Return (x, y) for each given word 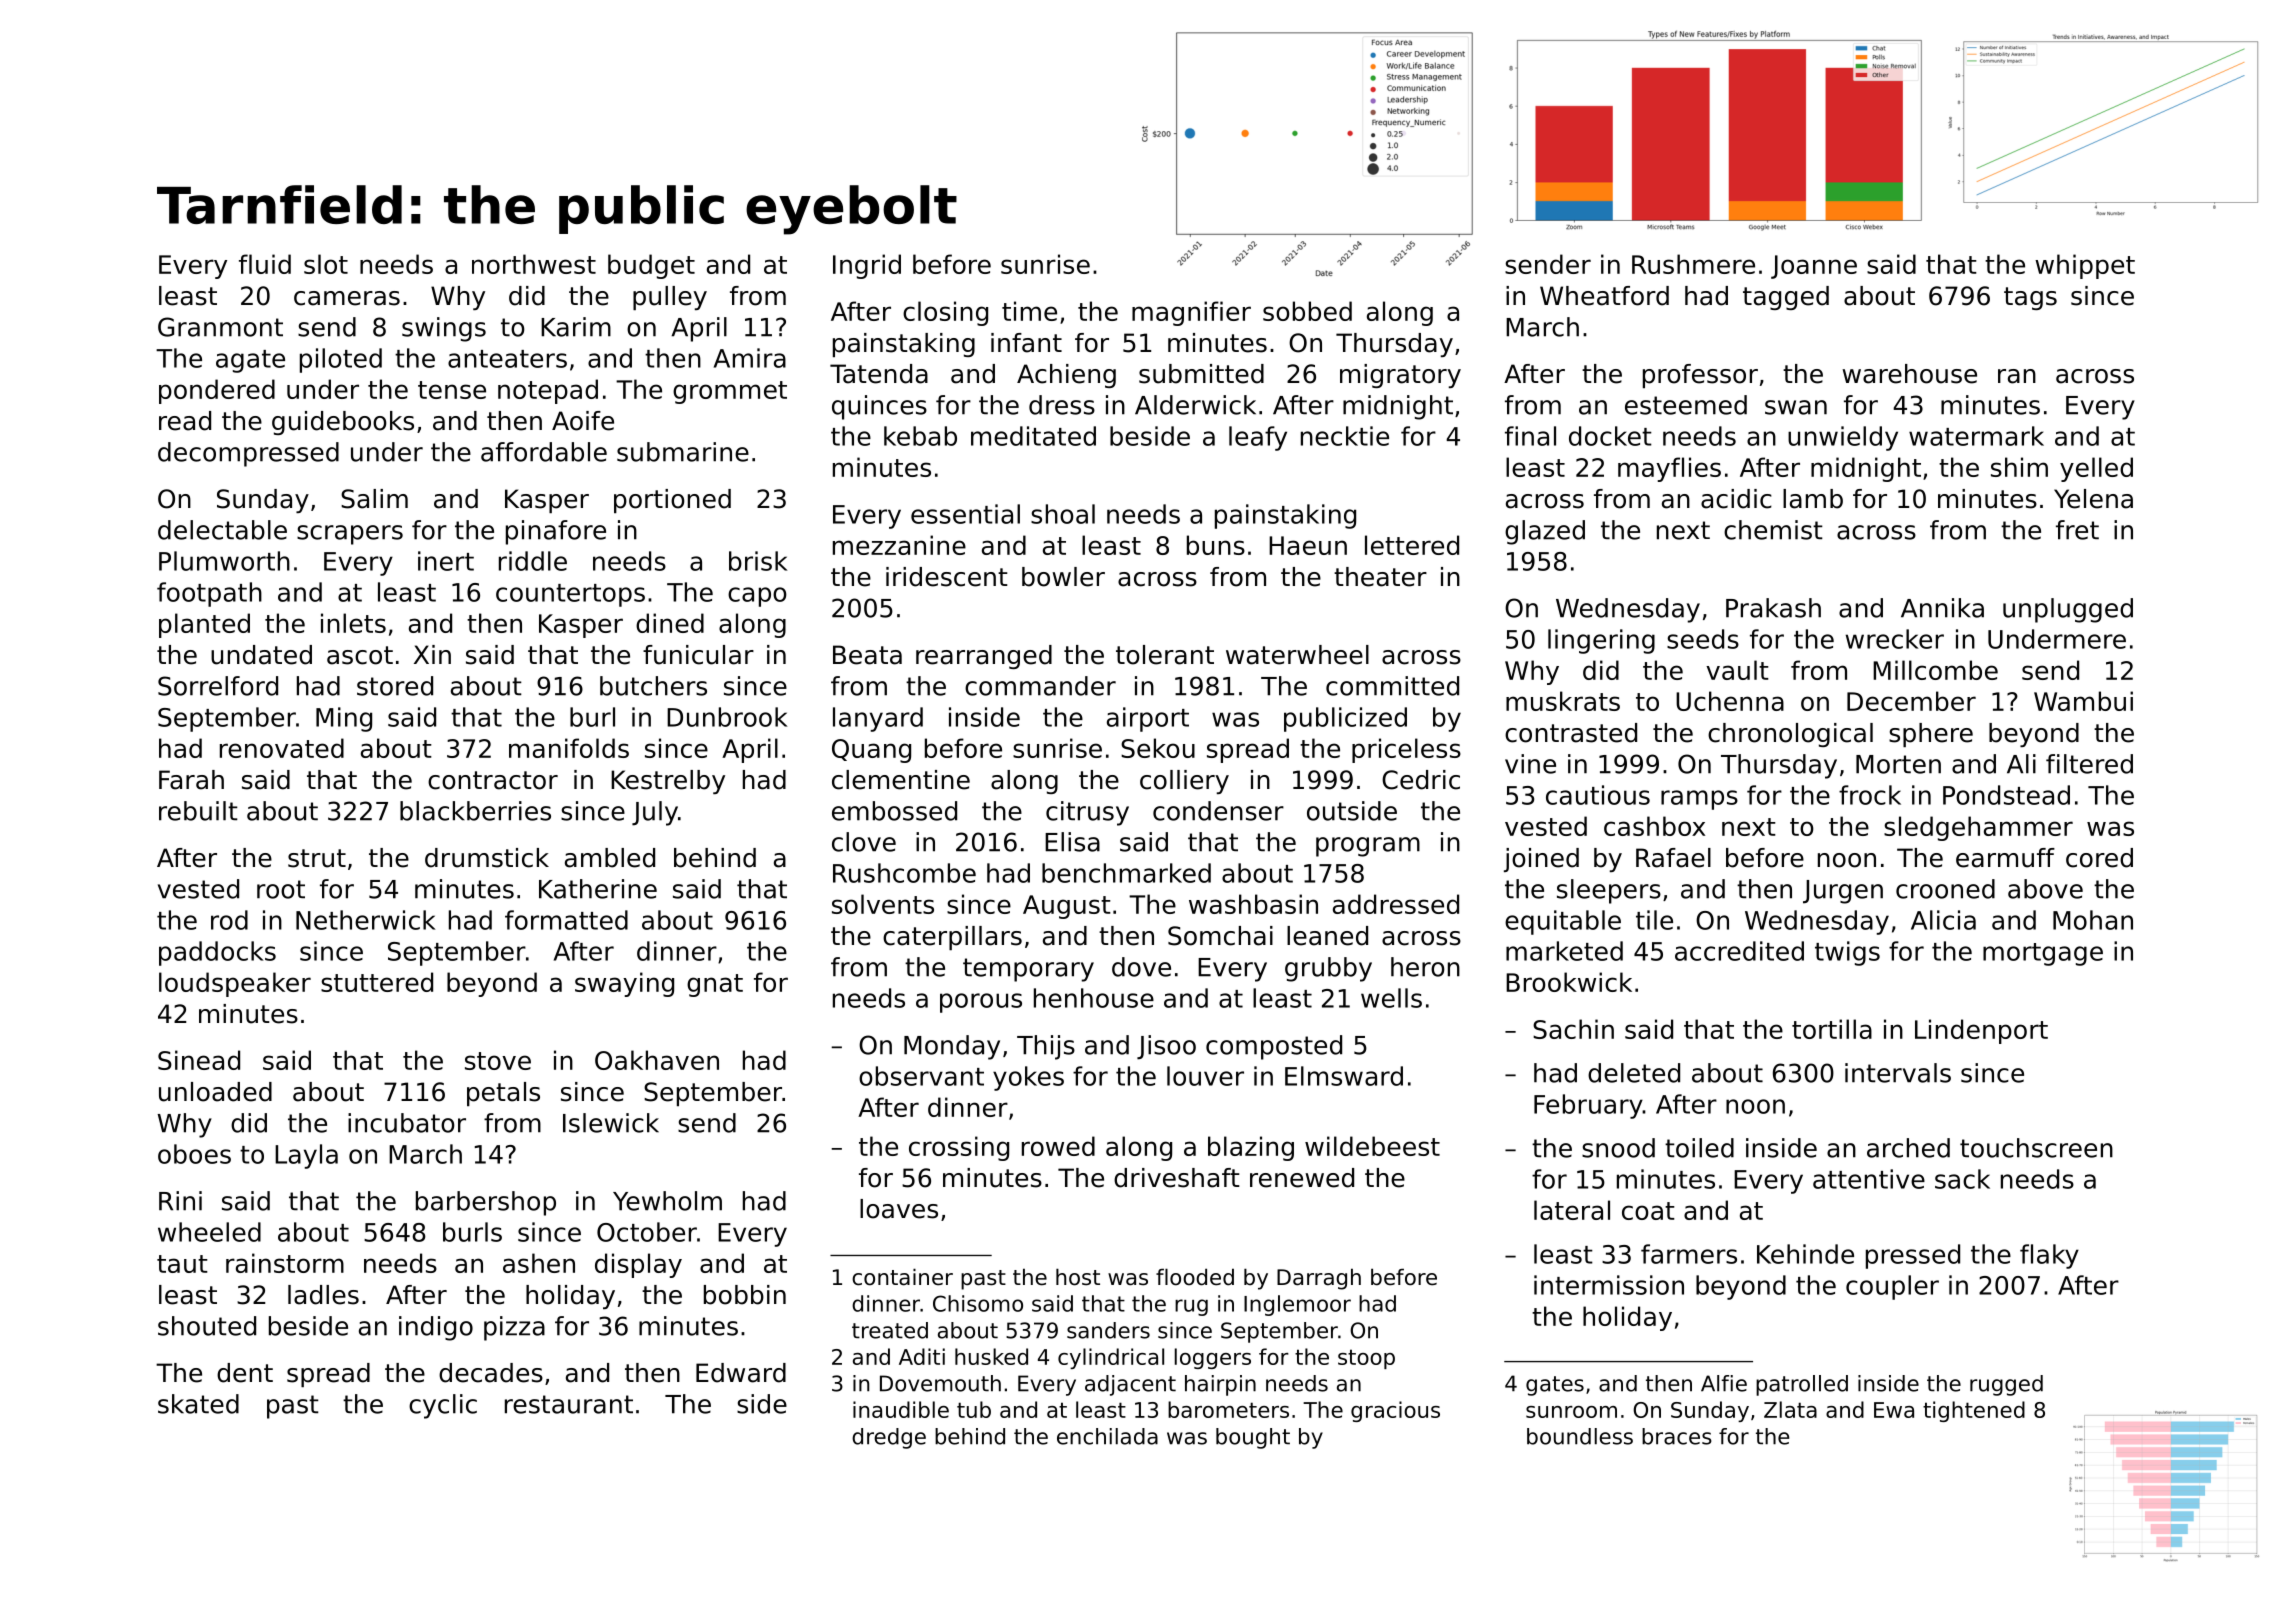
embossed (894, 811)
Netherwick (366, 920)
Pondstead (2006, 795)
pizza (514, 1328)
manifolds (569, 748)
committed (1392, 686)
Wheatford (1604, 296)
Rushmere (1693, 264)
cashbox (1654, 826)
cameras (347, 298)
